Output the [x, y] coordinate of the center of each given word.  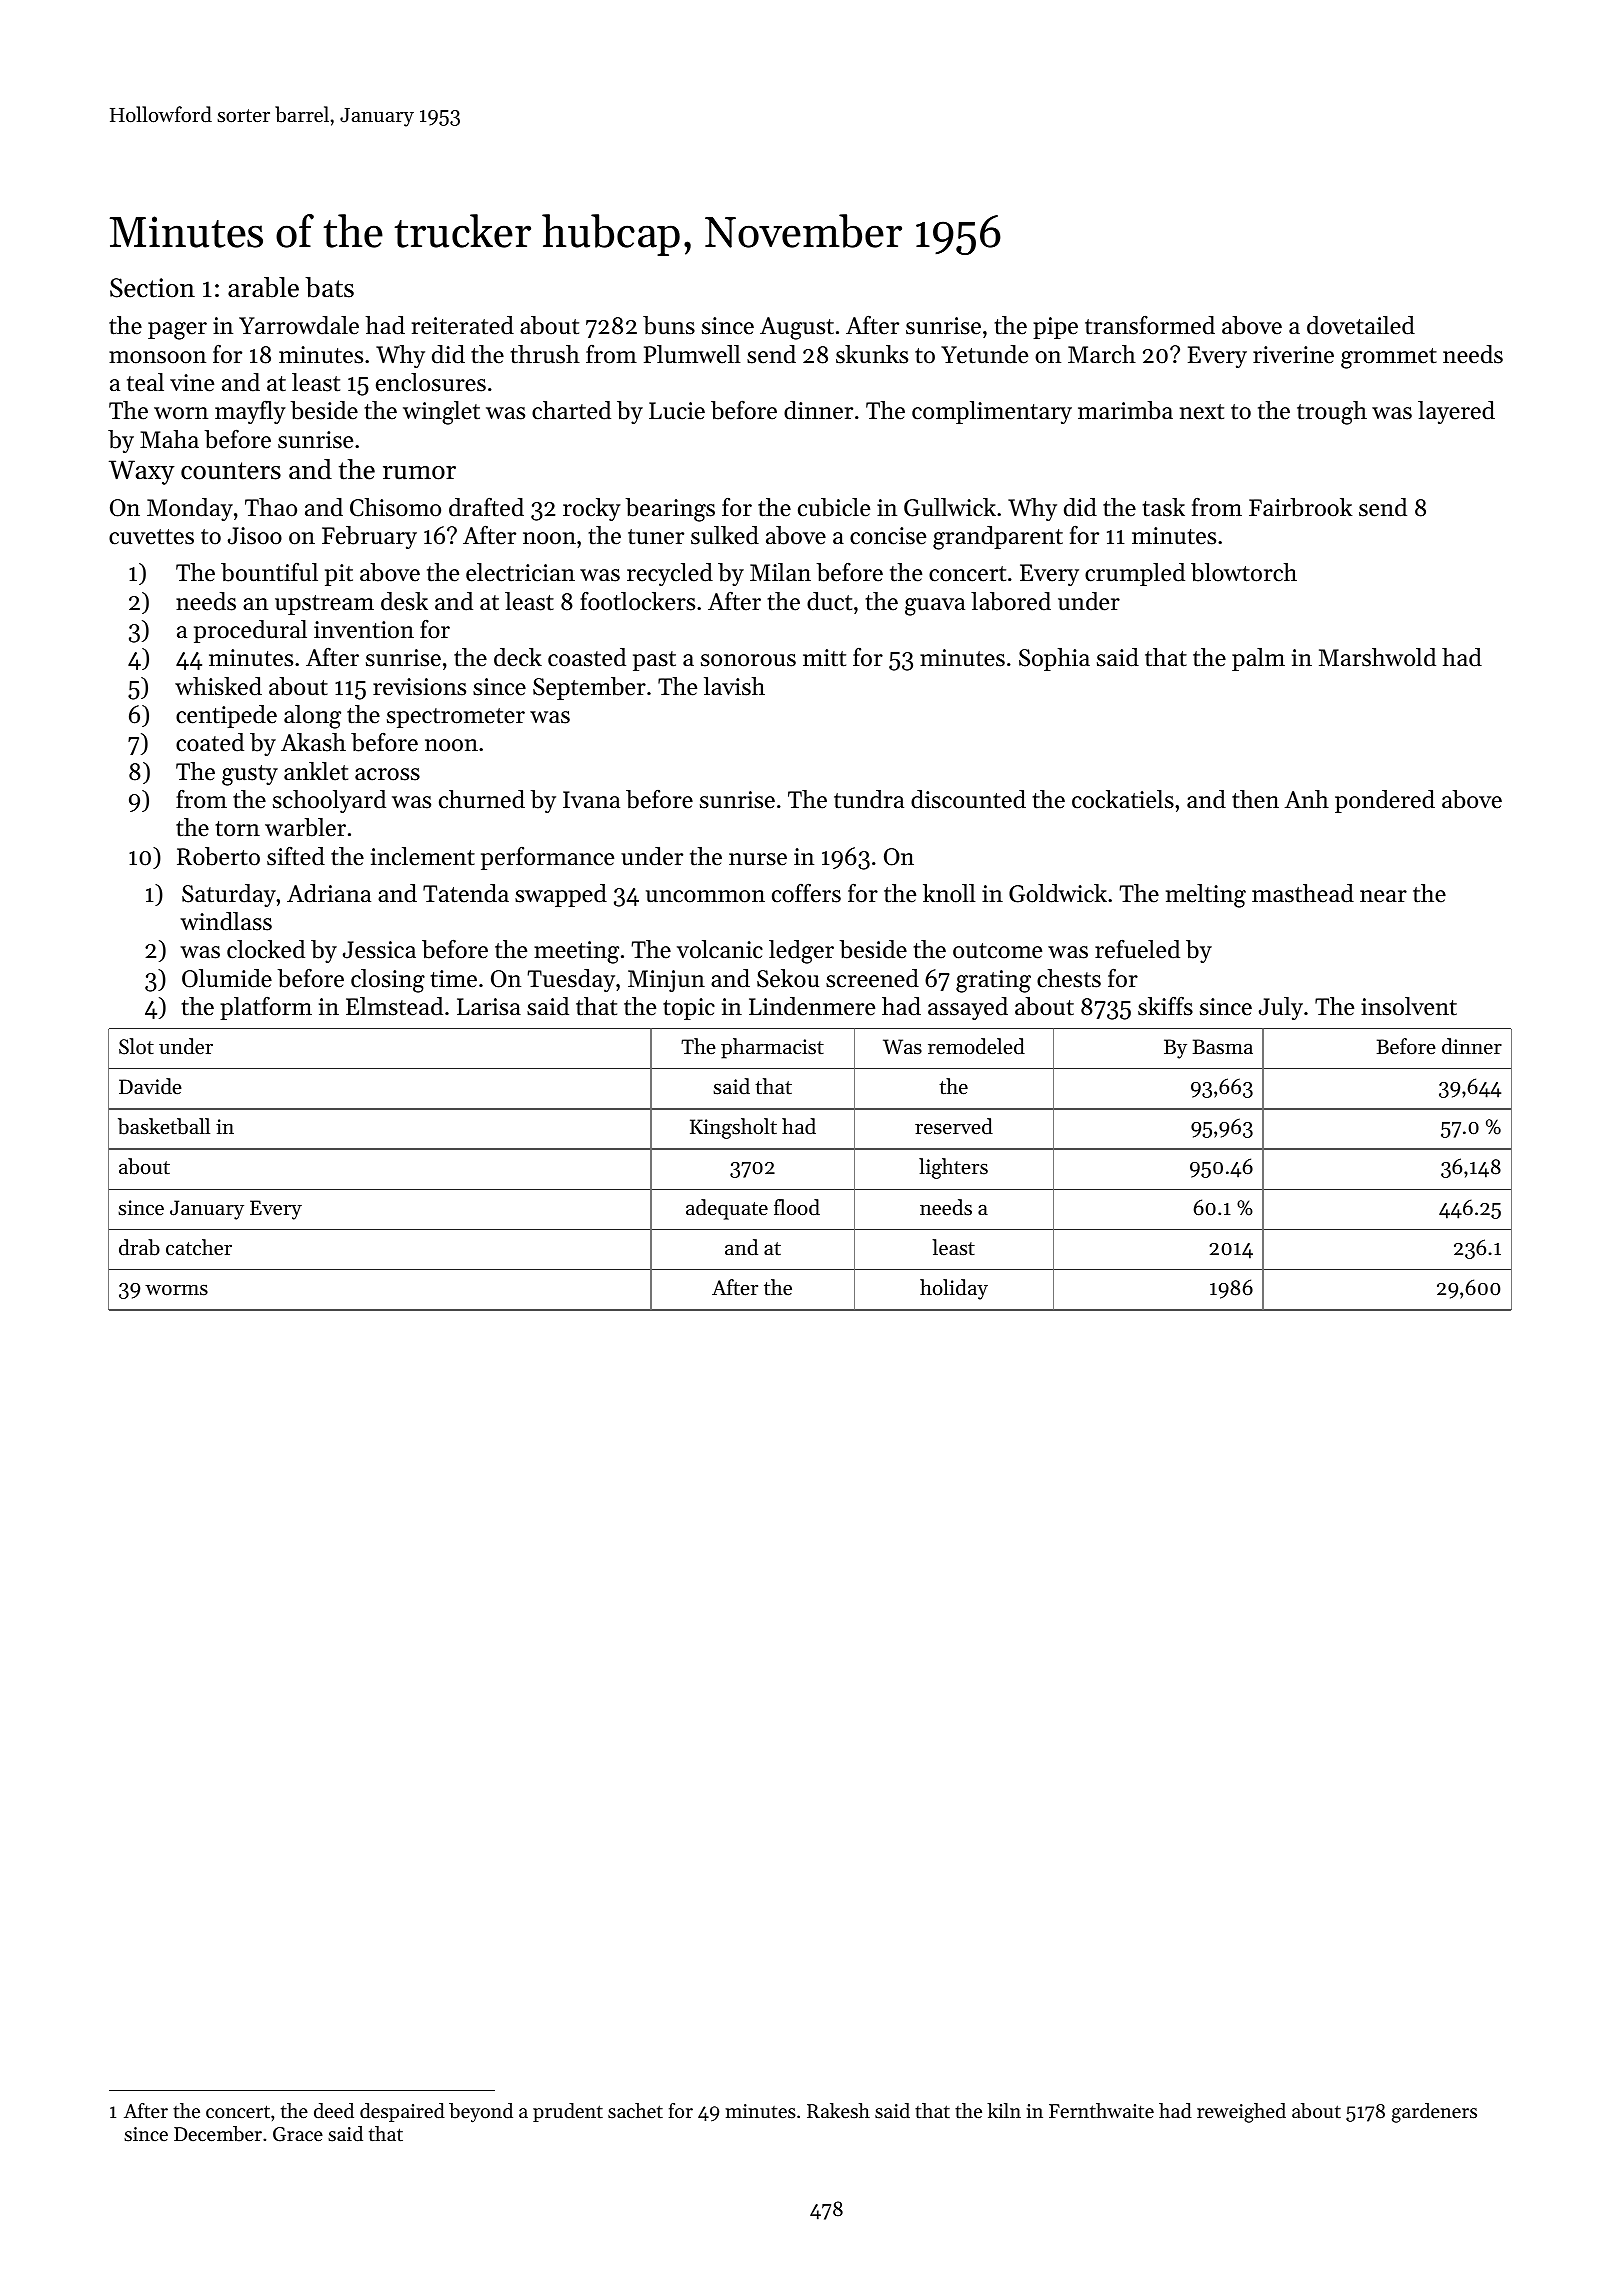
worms [176, 1290]
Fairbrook [1301, 507]
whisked [218, 686]
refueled [1137, 949]
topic [689, 1009]
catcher [199, 1247]
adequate [727, 1209]
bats [329, 287]
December [218, 2134]
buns [669, 325]
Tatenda [466, 893]
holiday [954, 1289]
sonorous [748, 660]
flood [797, 1207]
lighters [953, 1168]
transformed [1150, 325]
